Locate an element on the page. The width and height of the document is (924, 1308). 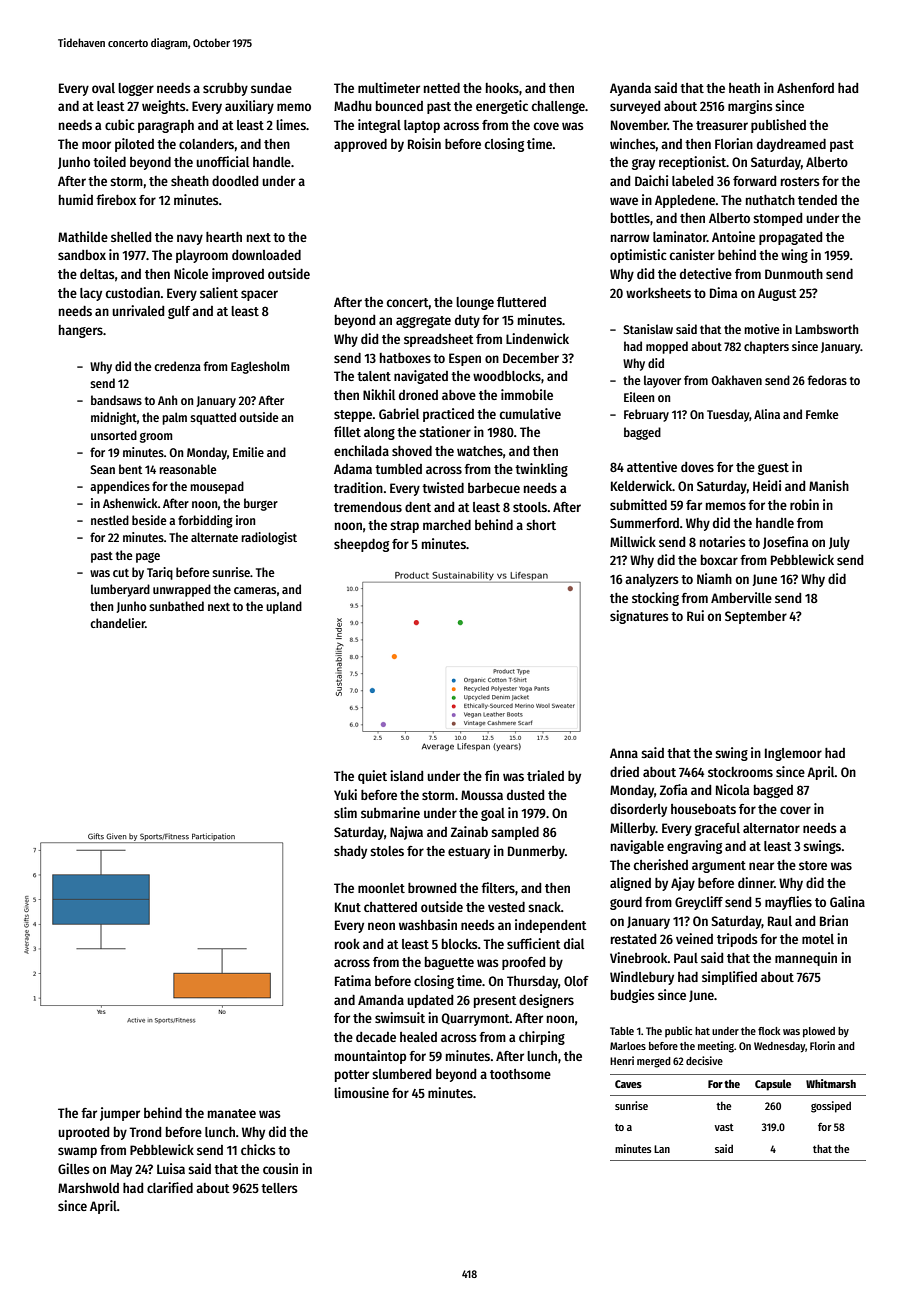
manatee is located at coordinates (232, 1113).
